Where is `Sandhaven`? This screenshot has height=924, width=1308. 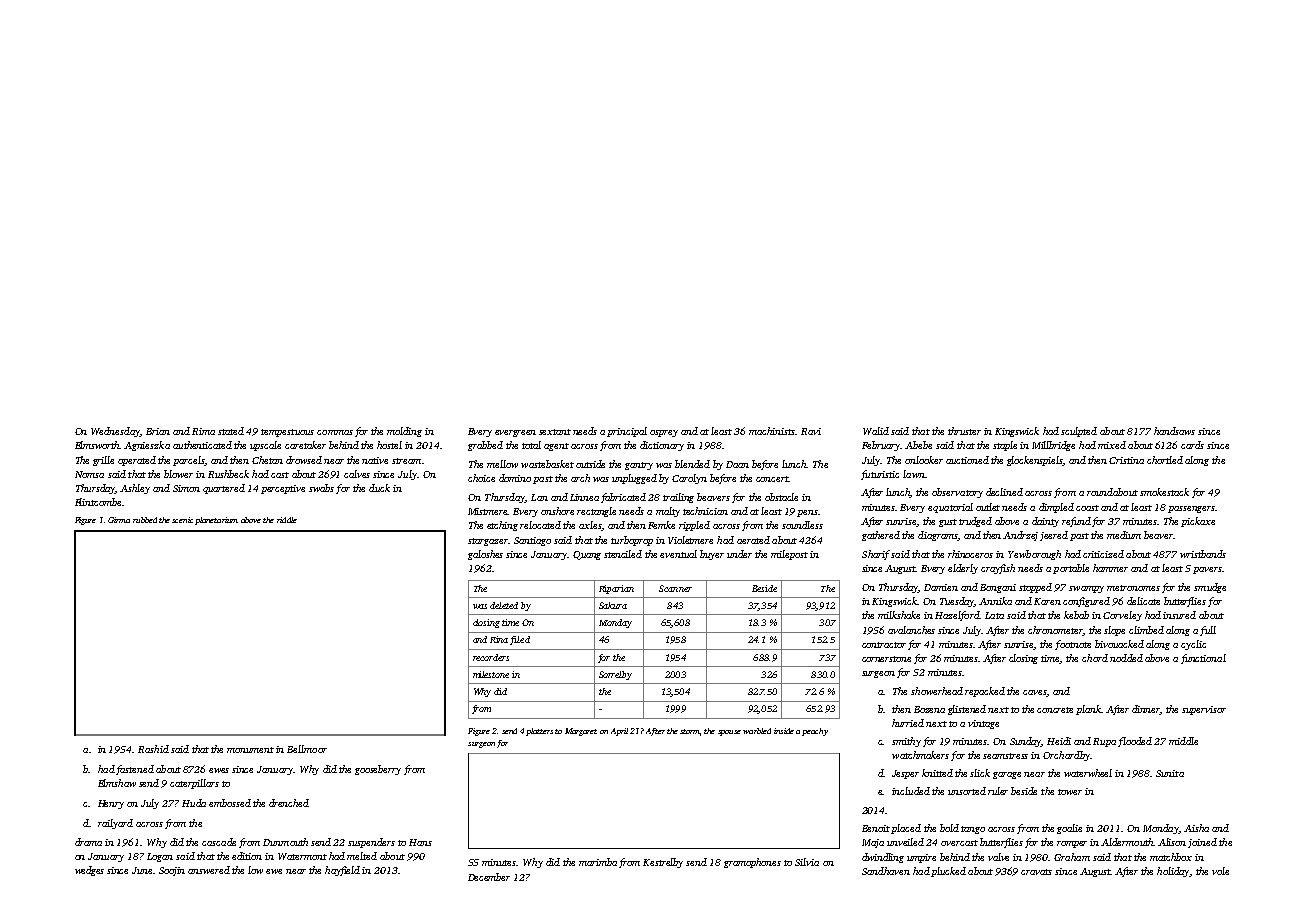 Sandhaven is located at coordinates (886, 871).
